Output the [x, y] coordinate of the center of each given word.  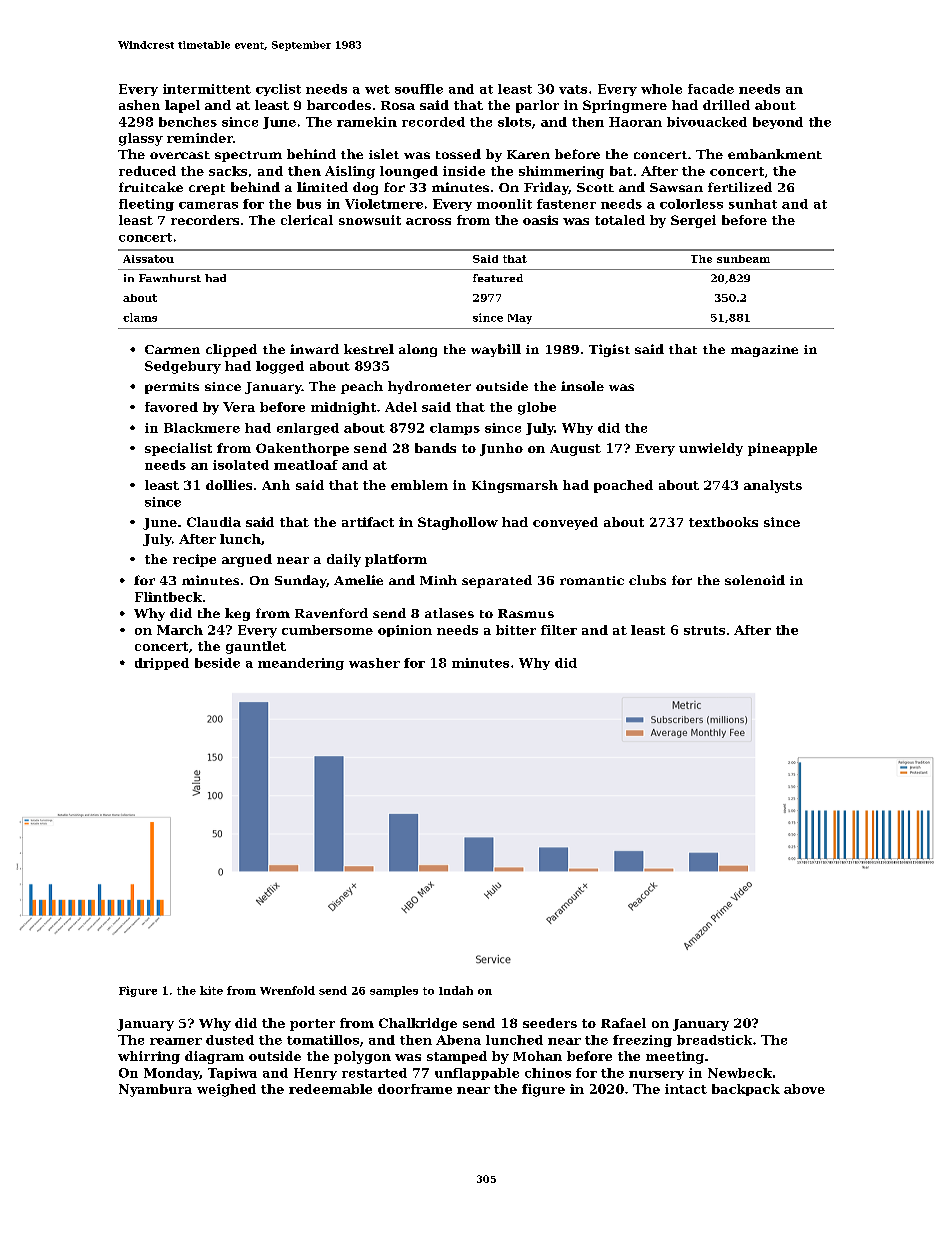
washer [374, 663]
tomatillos [323, 1040]
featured [498, 278]
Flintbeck [168, 597]
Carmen [172, 349]
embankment [775, 154]
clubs [647, 580]
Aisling [350, 172]
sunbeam [743, 259]
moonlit [504, 204]
